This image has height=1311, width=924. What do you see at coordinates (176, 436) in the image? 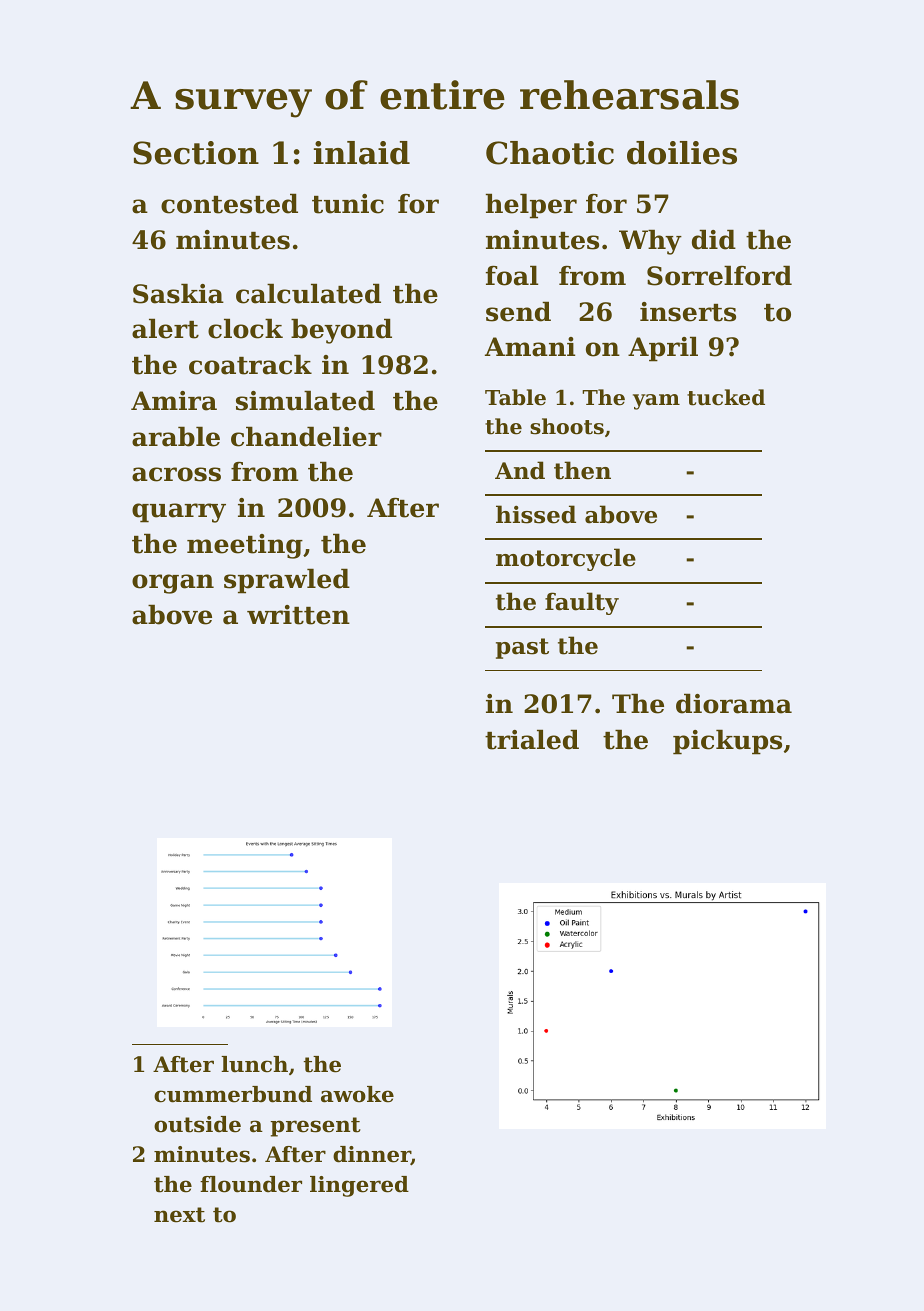
I see `arable` at bounding box center [176, 436].
